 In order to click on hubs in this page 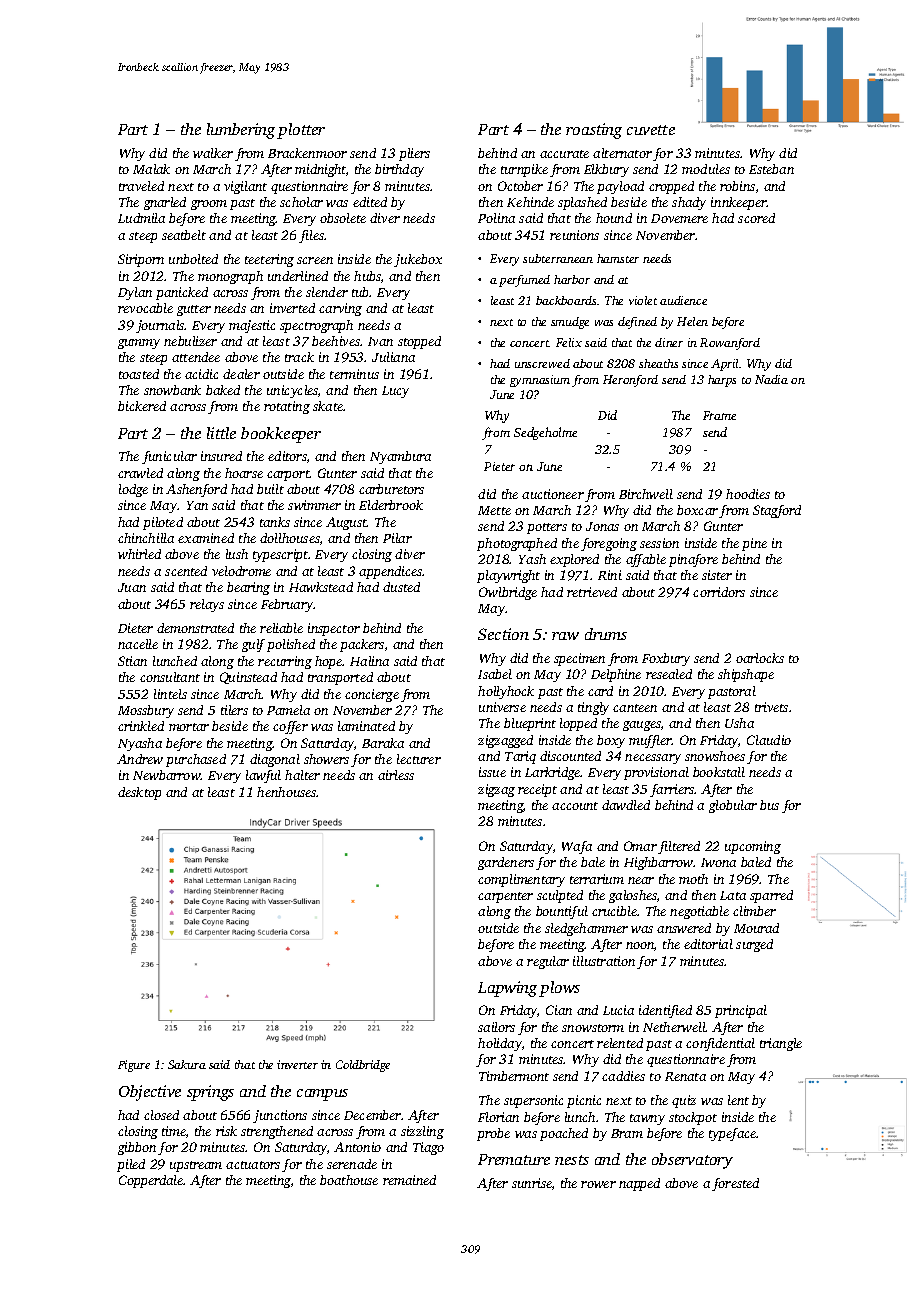, I will do `click(367, 276)`.
